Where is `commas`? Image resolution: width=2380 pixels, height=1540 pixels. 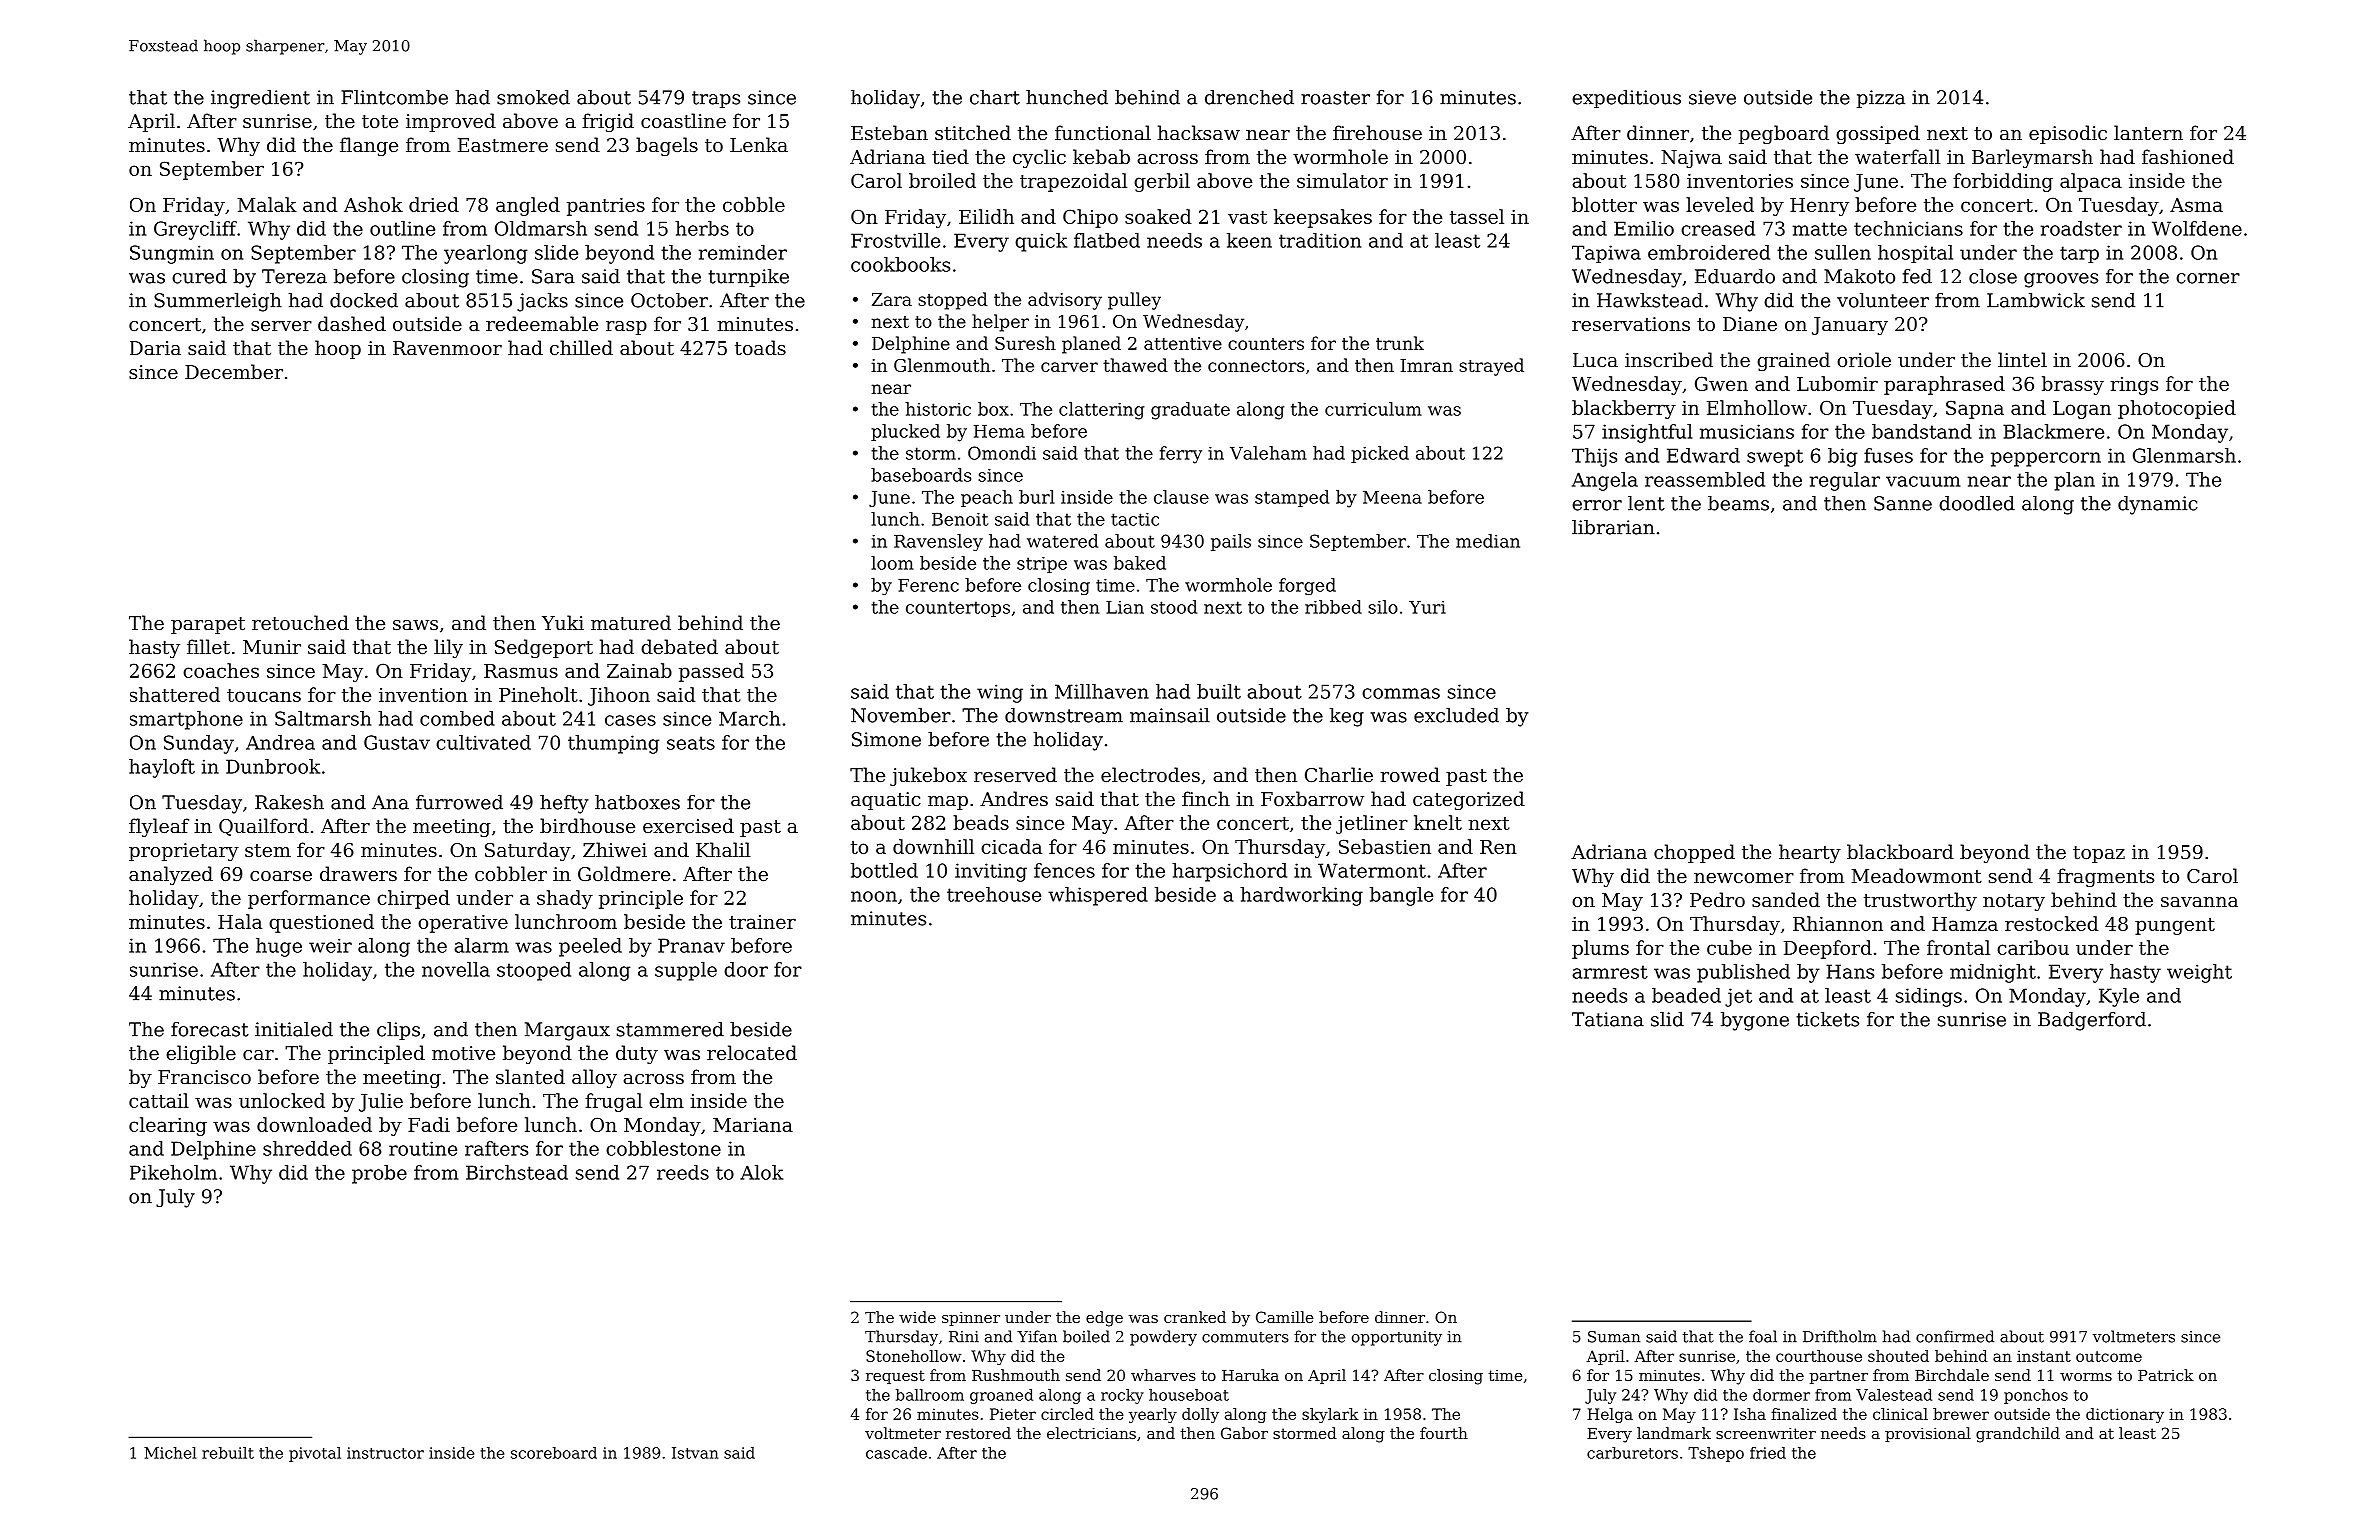
commas is located at coordinates (1401, 693).
